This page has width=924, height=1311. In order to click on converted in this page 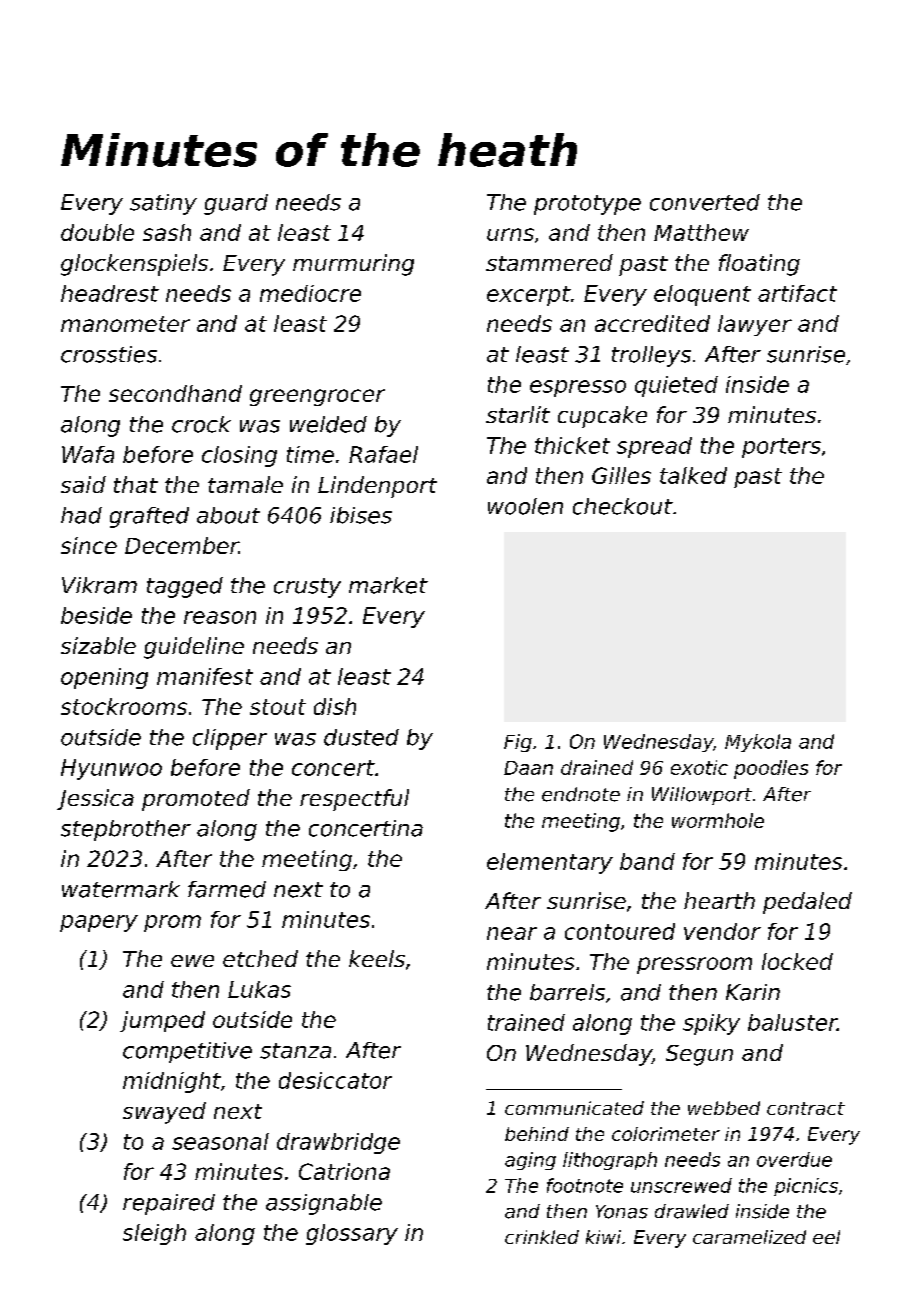, I will do `click(705, 202)`.
